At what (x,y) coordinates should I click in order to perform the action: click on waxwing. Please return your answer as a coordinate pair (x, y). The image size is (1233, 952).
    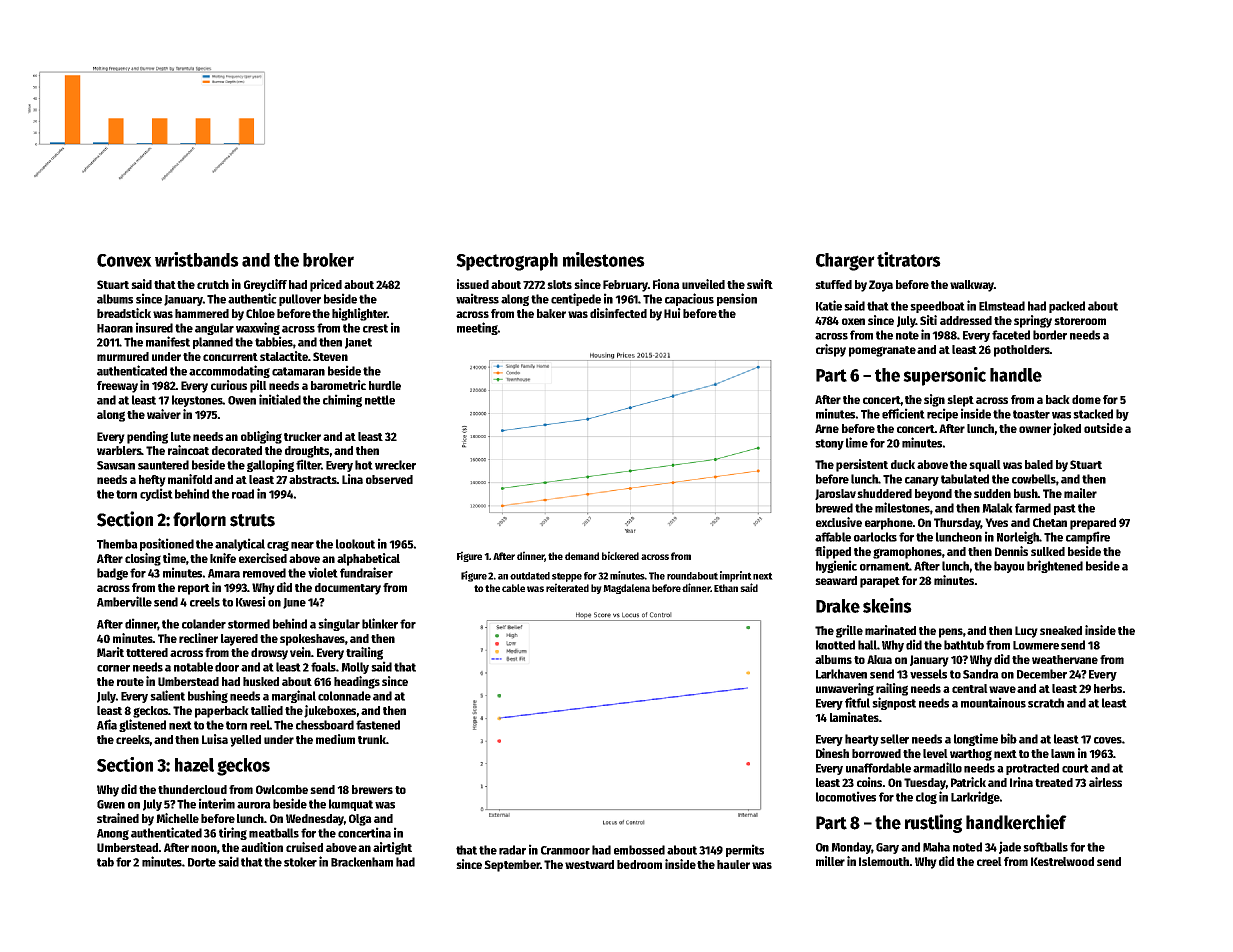
    Looking at the image, I should click on (258, 328).
